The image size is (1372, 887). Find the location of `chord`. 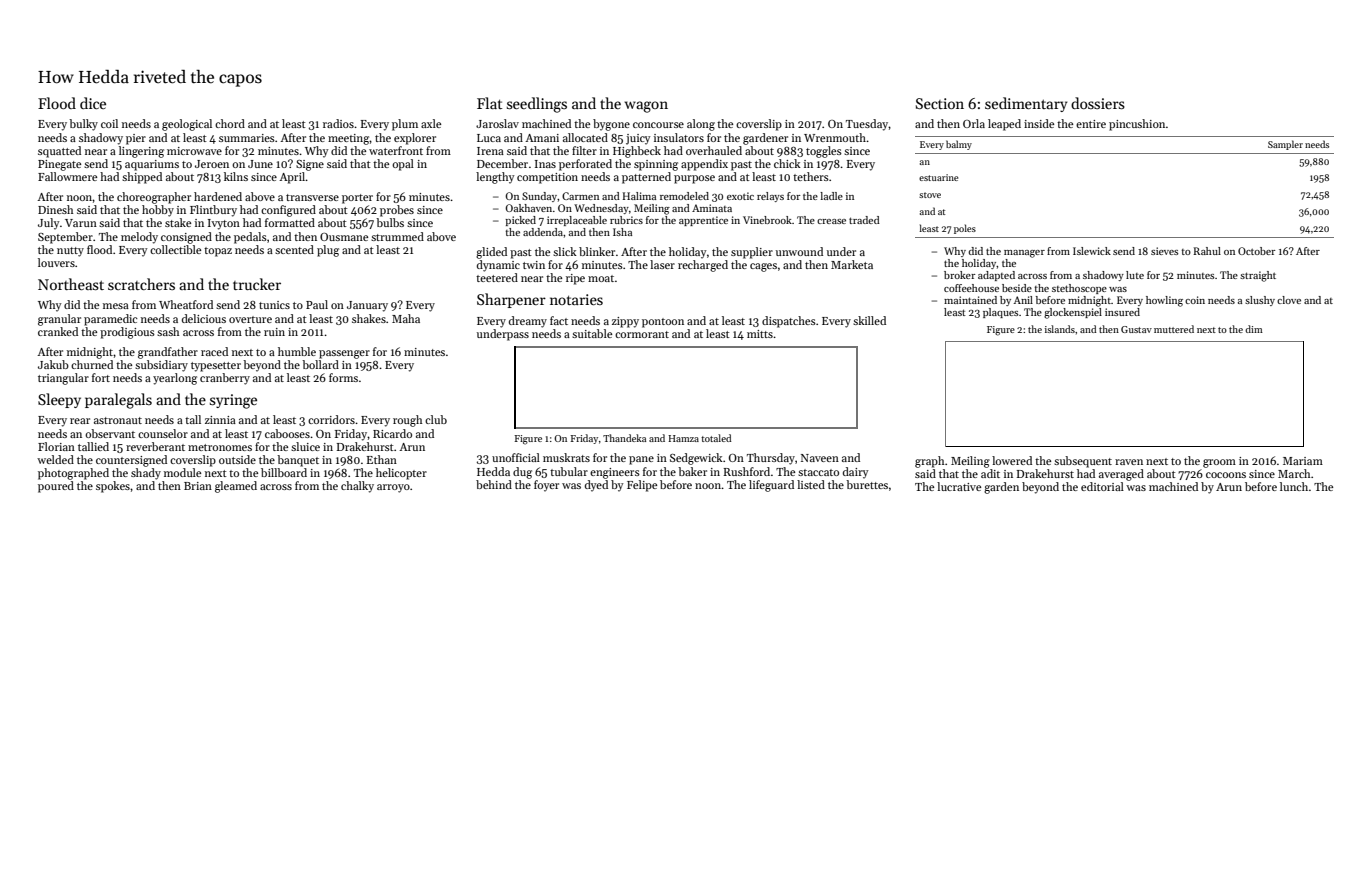

chord is located at coordinates (230, 123).
